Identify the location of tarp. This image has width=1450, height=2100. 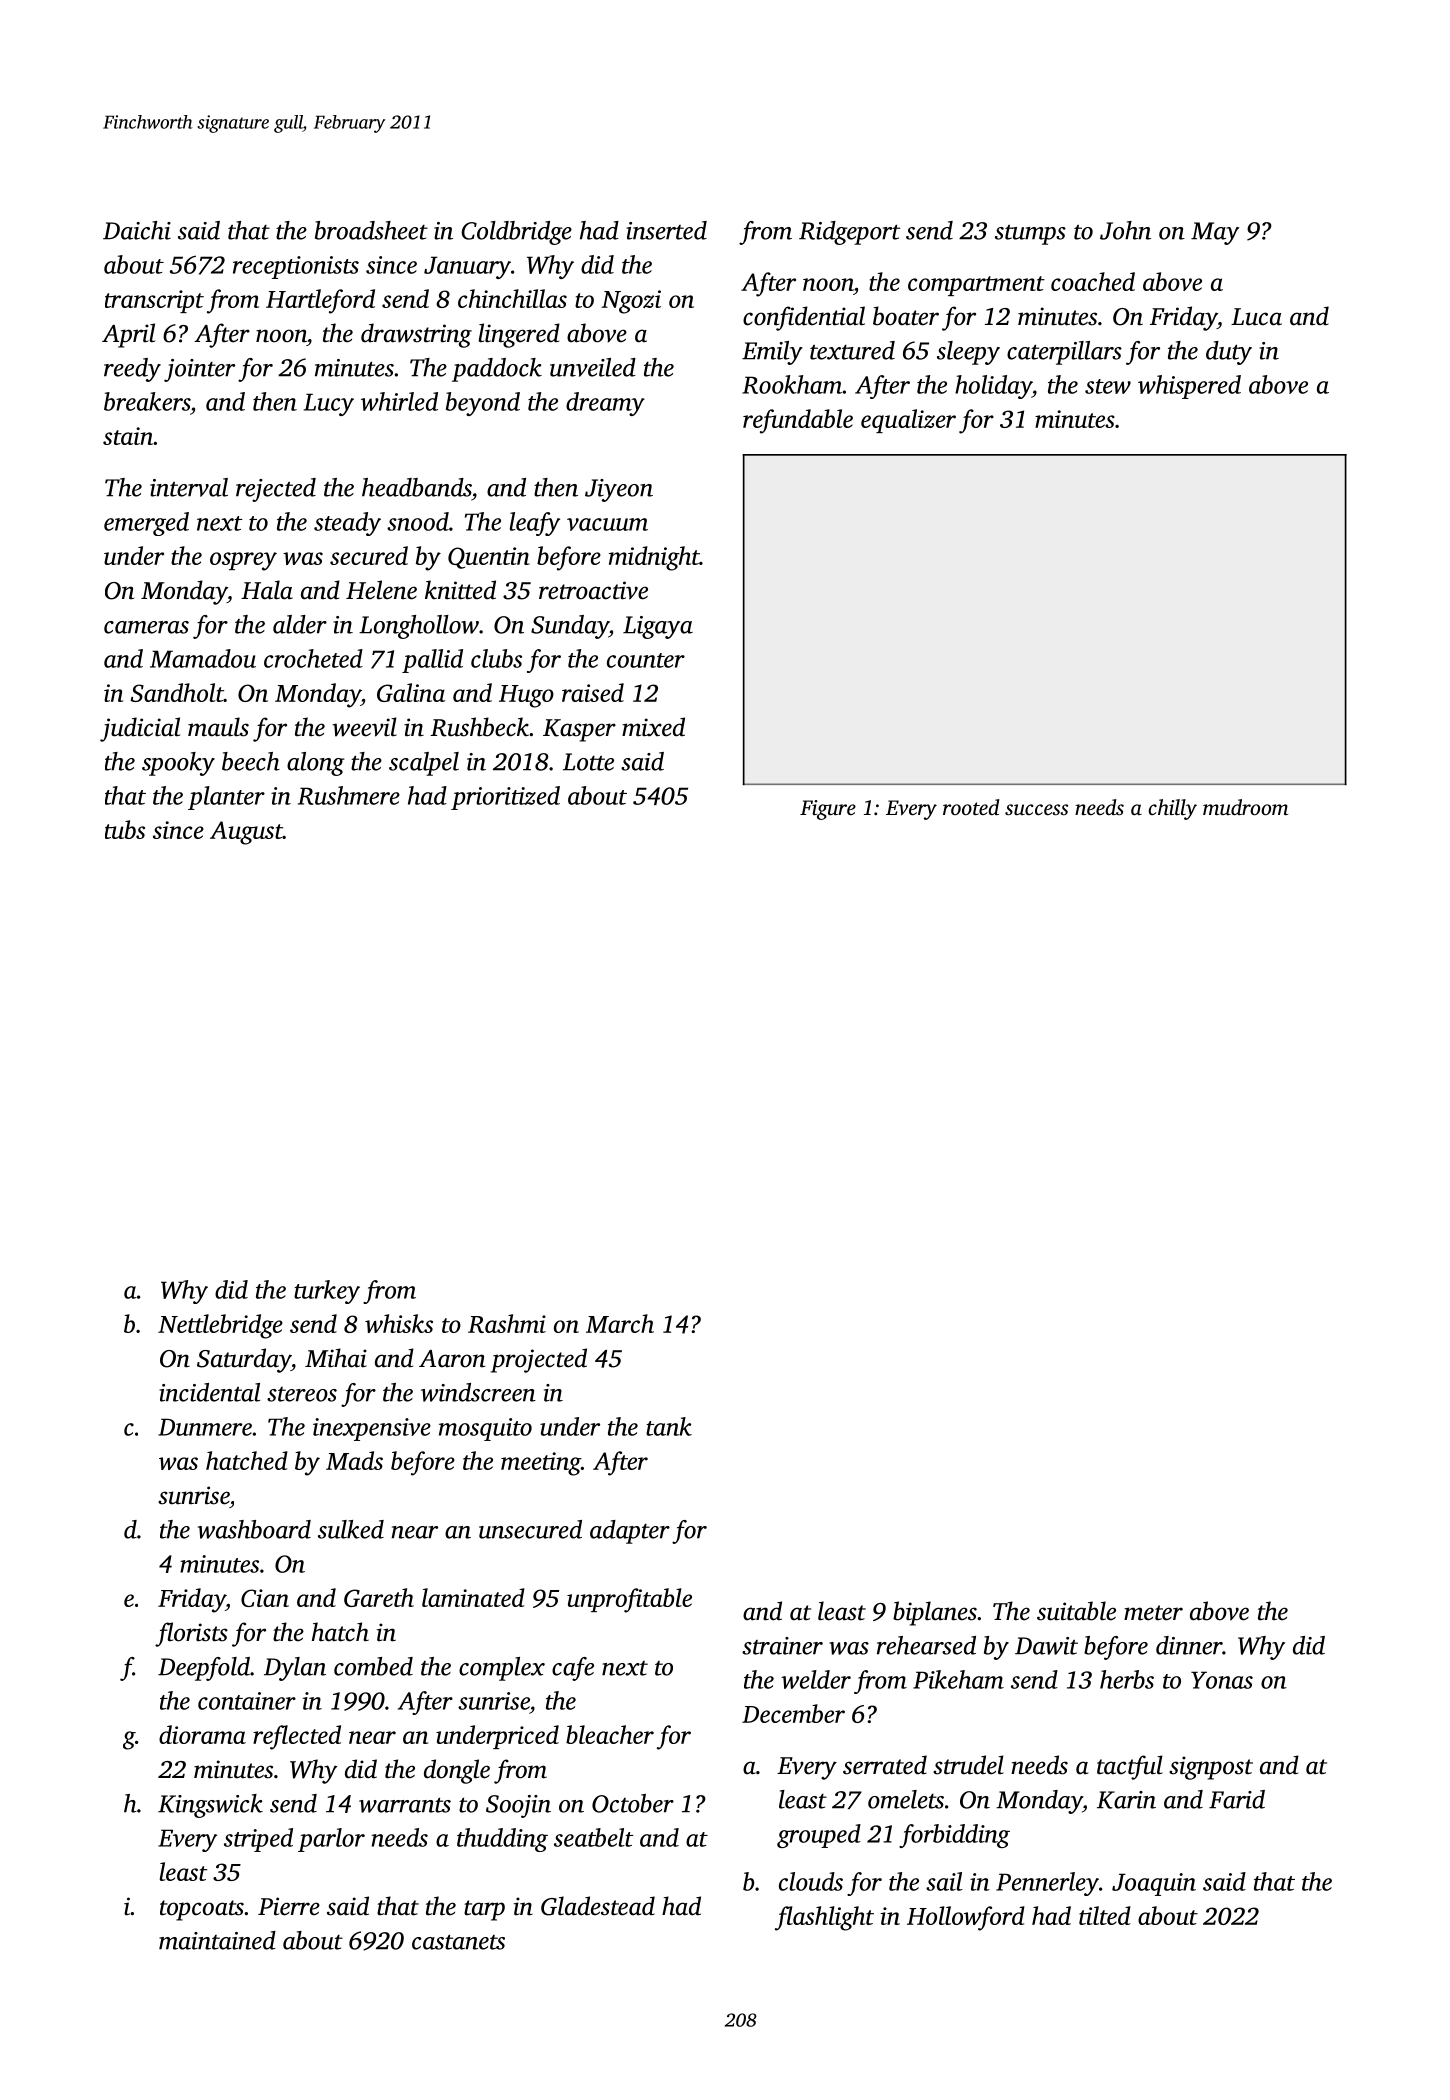
(484, 1910).
